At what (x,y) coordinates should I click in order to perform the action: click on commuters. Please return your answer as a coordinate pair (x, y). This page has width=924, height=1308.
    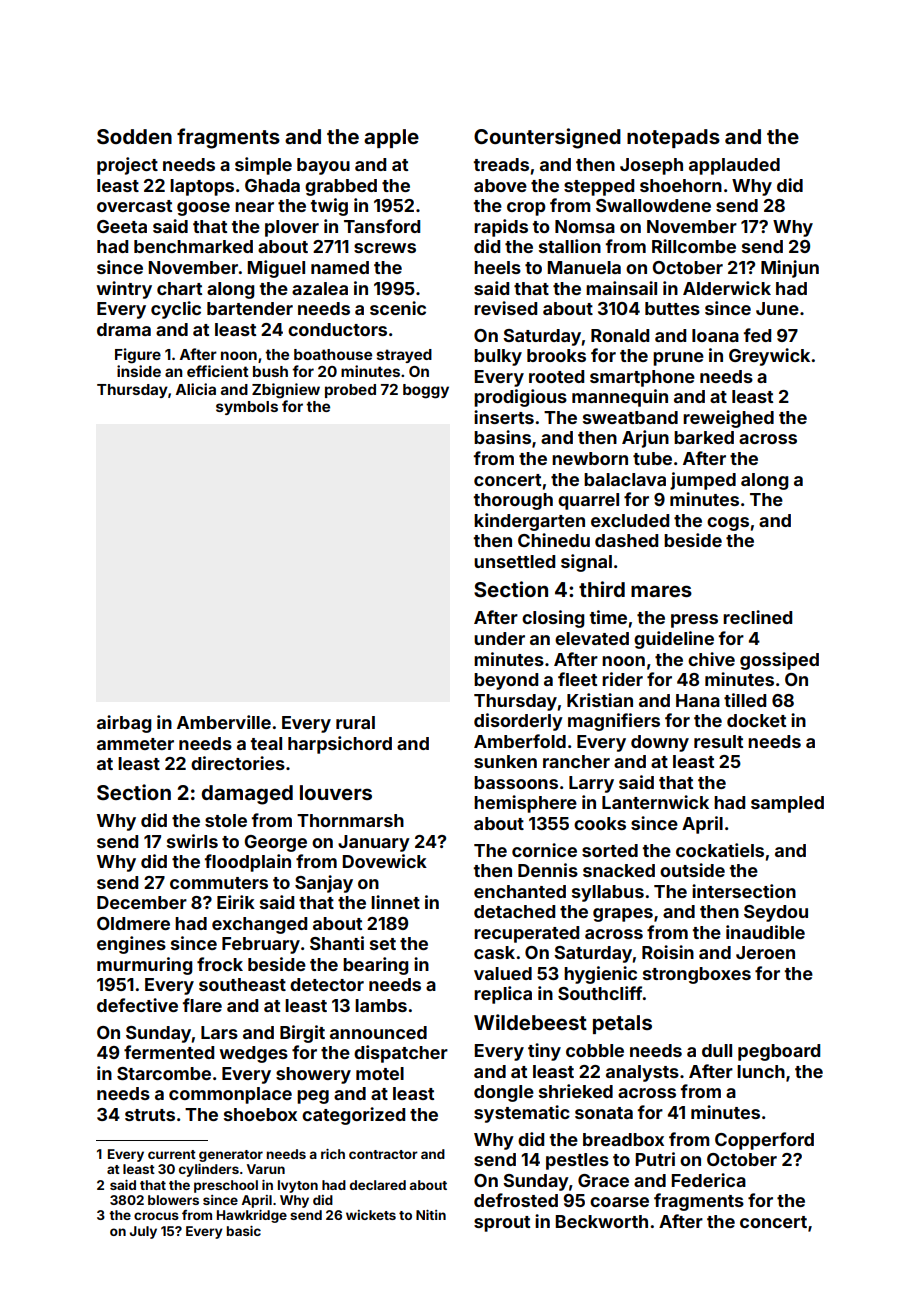
    Looking at the image, I should click on (219, 883).
